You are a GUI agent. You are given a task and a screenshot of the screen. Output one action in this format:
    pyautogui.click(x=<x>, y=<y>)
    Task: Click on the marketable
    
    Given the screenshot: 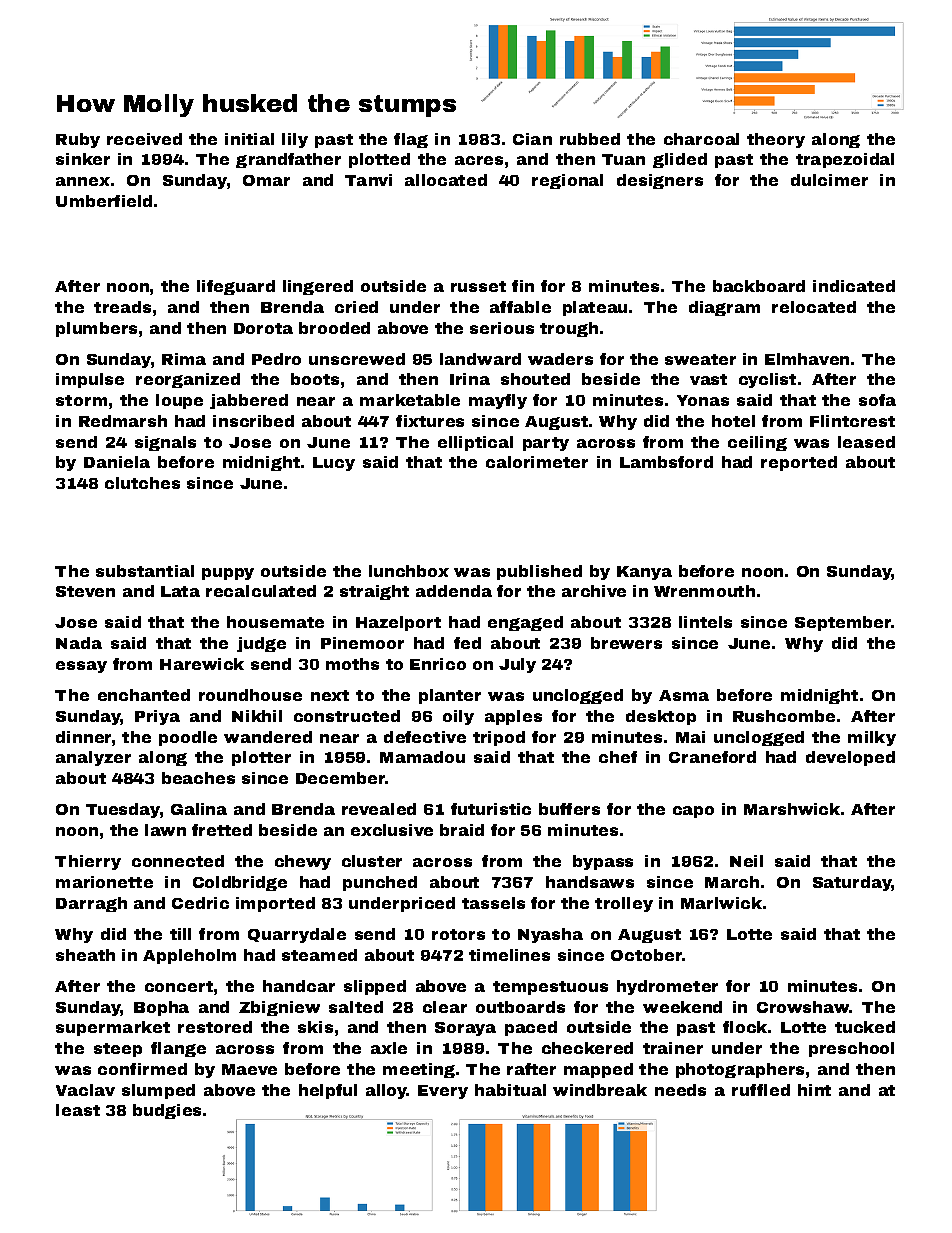 What is the action you would take?
    pyautogui.click(x=410, y=400)
